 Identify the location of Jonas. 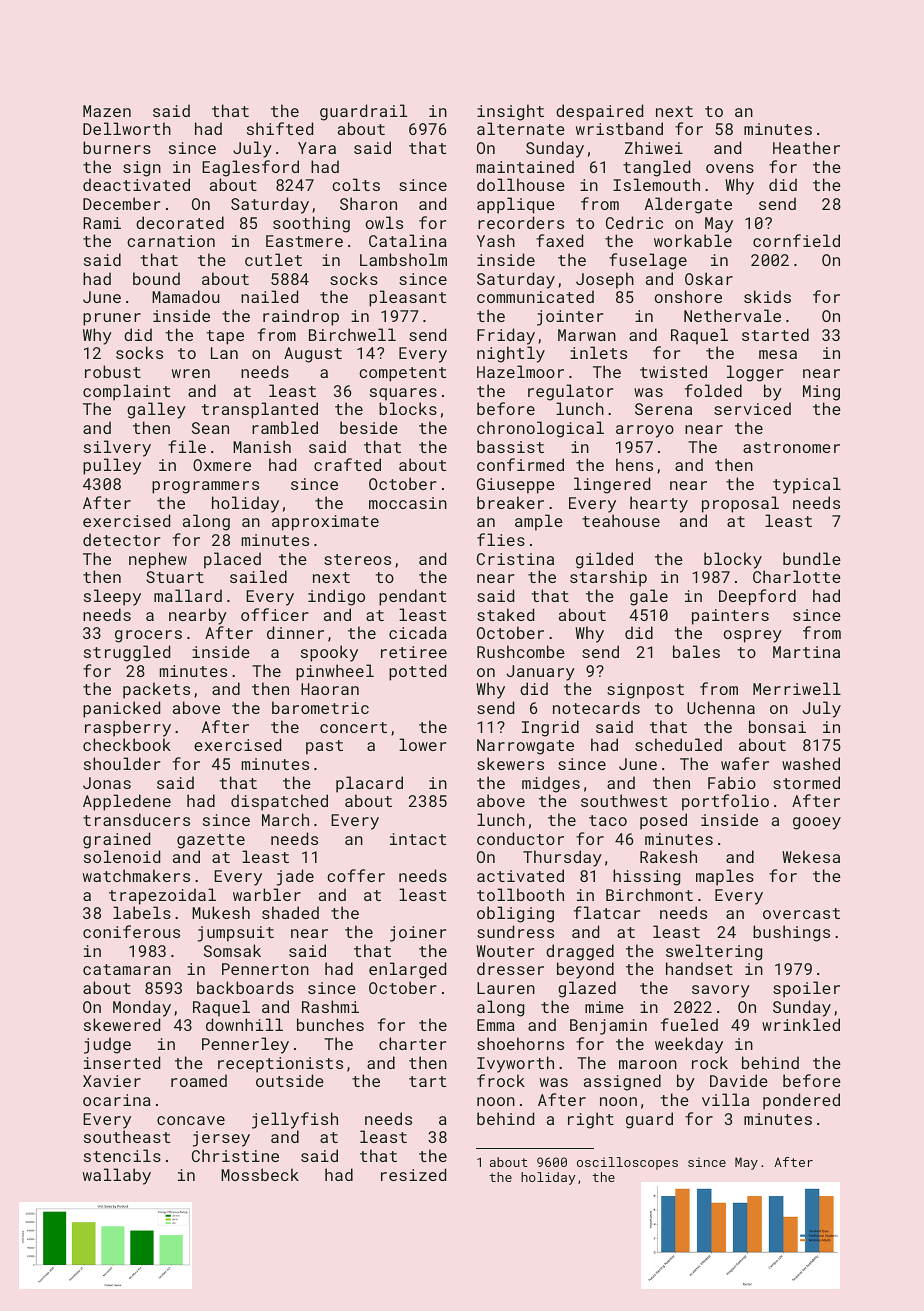
(107, 783).
